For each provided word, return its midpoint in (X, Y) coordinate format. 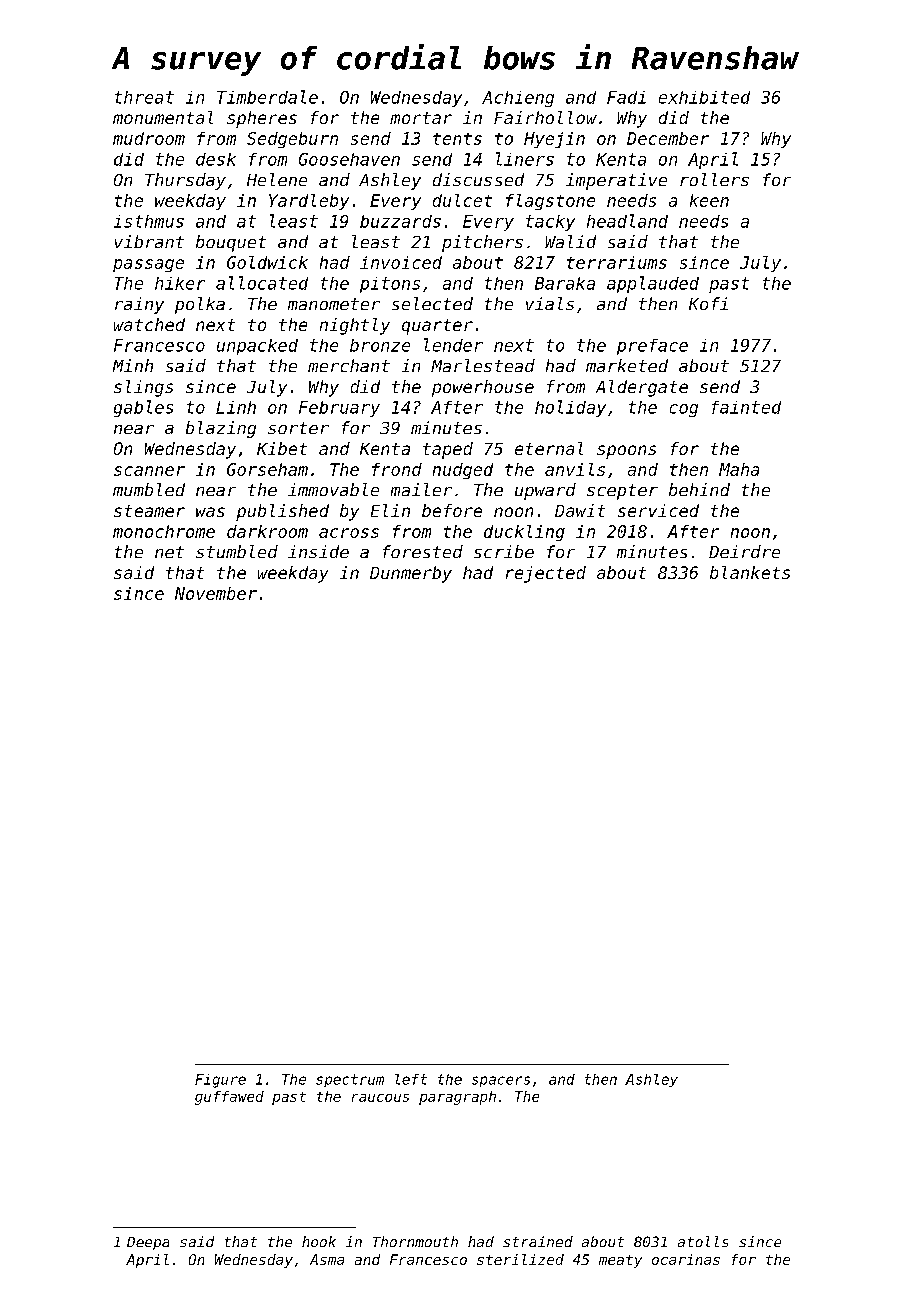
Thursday (185, 181)
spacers (501, 1081)
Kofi (708, 303)
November (216, 593)
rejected (546, 574)
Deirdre (744, 551)
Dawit (580, 510)
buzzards (400, 221)
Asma (327, 1259)
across (349, 533)
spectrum (350, 1080)
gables (143, 408)
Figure (220, 1081)
